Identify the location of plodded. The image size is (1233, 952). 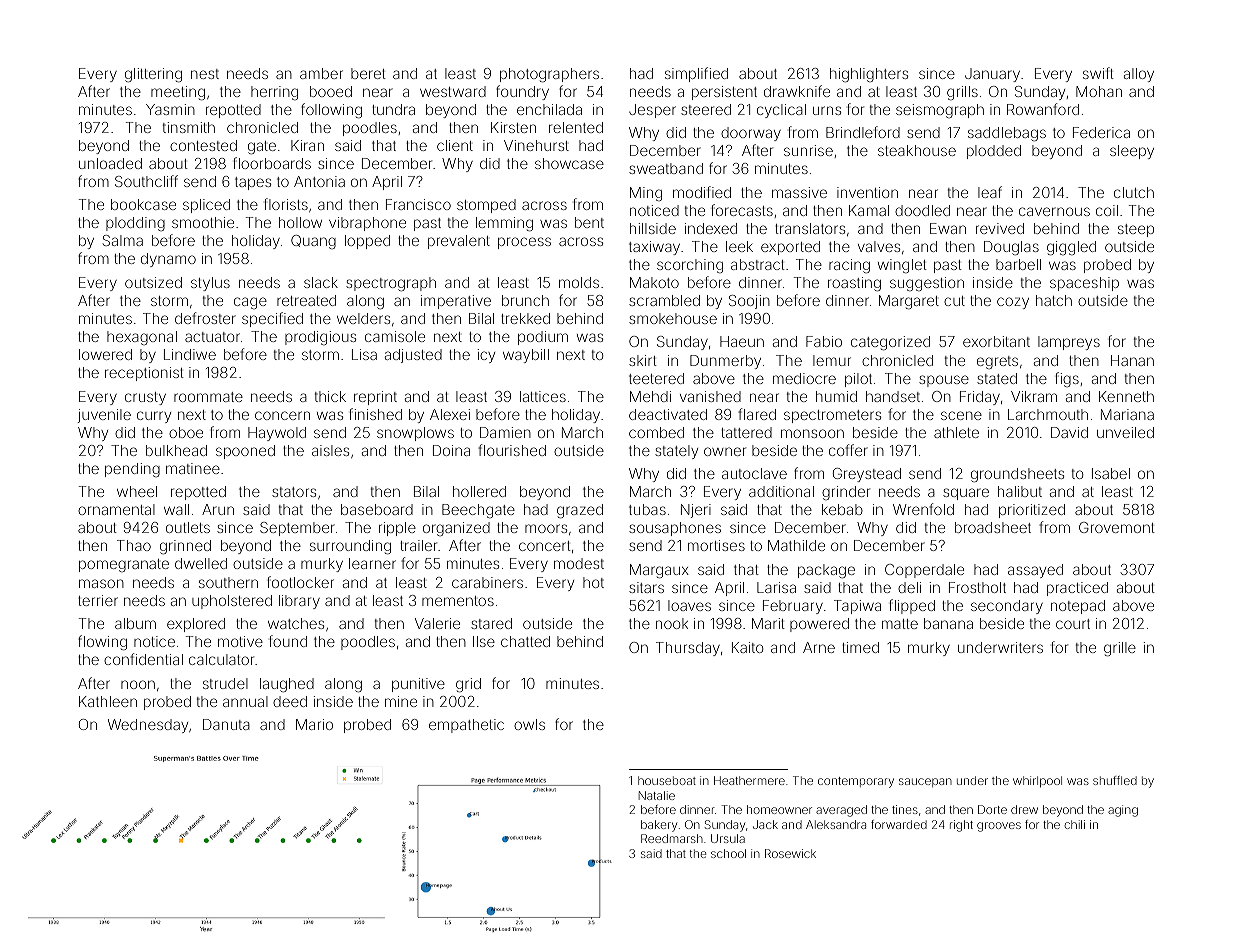
(994, 152).
